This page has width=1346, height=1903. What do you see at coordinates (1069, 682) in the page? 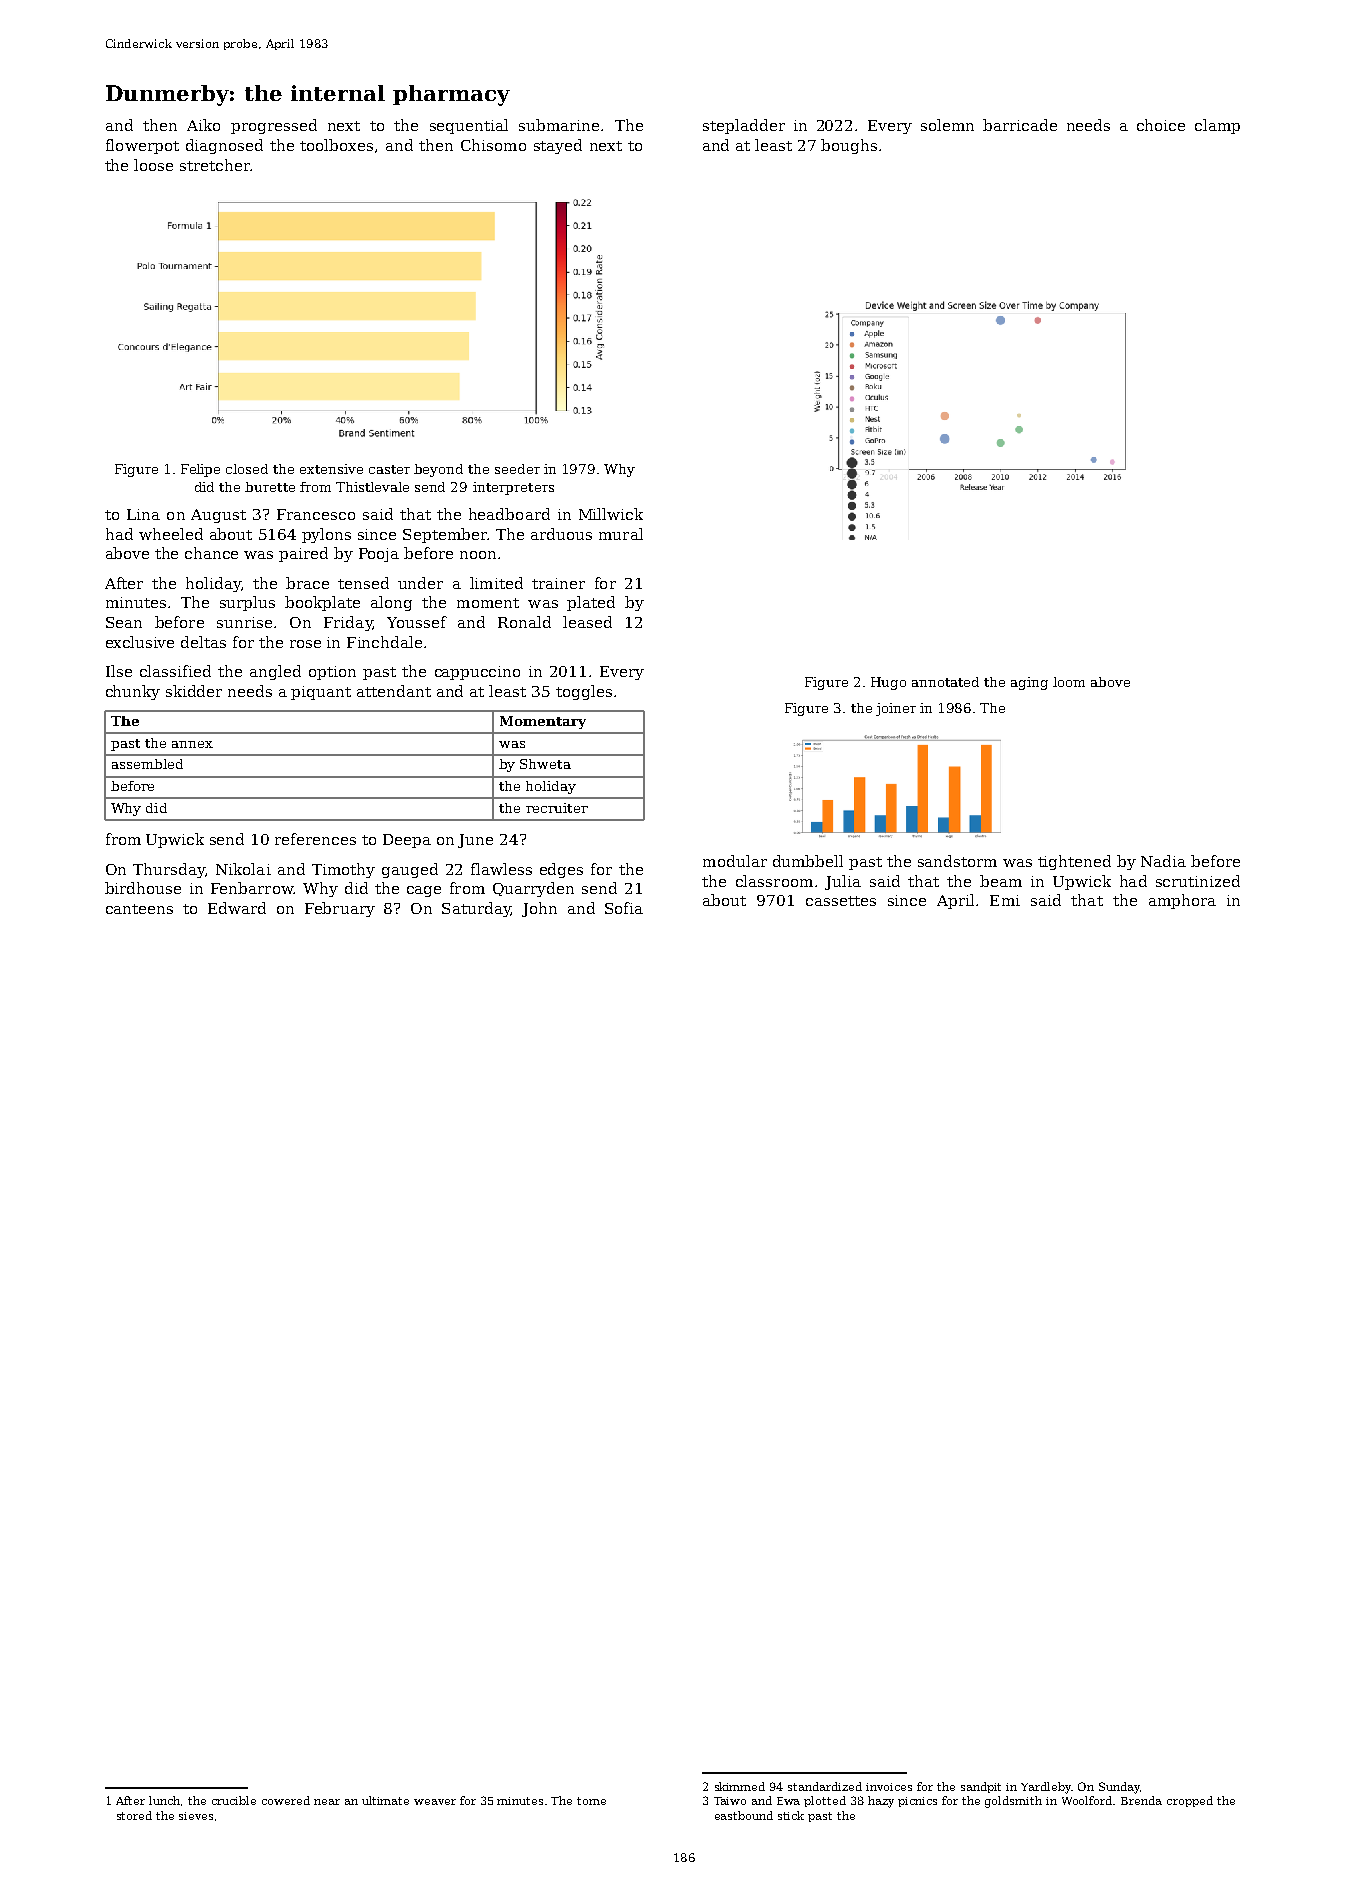
I see `loom` at bounding box center [1069, 682].
